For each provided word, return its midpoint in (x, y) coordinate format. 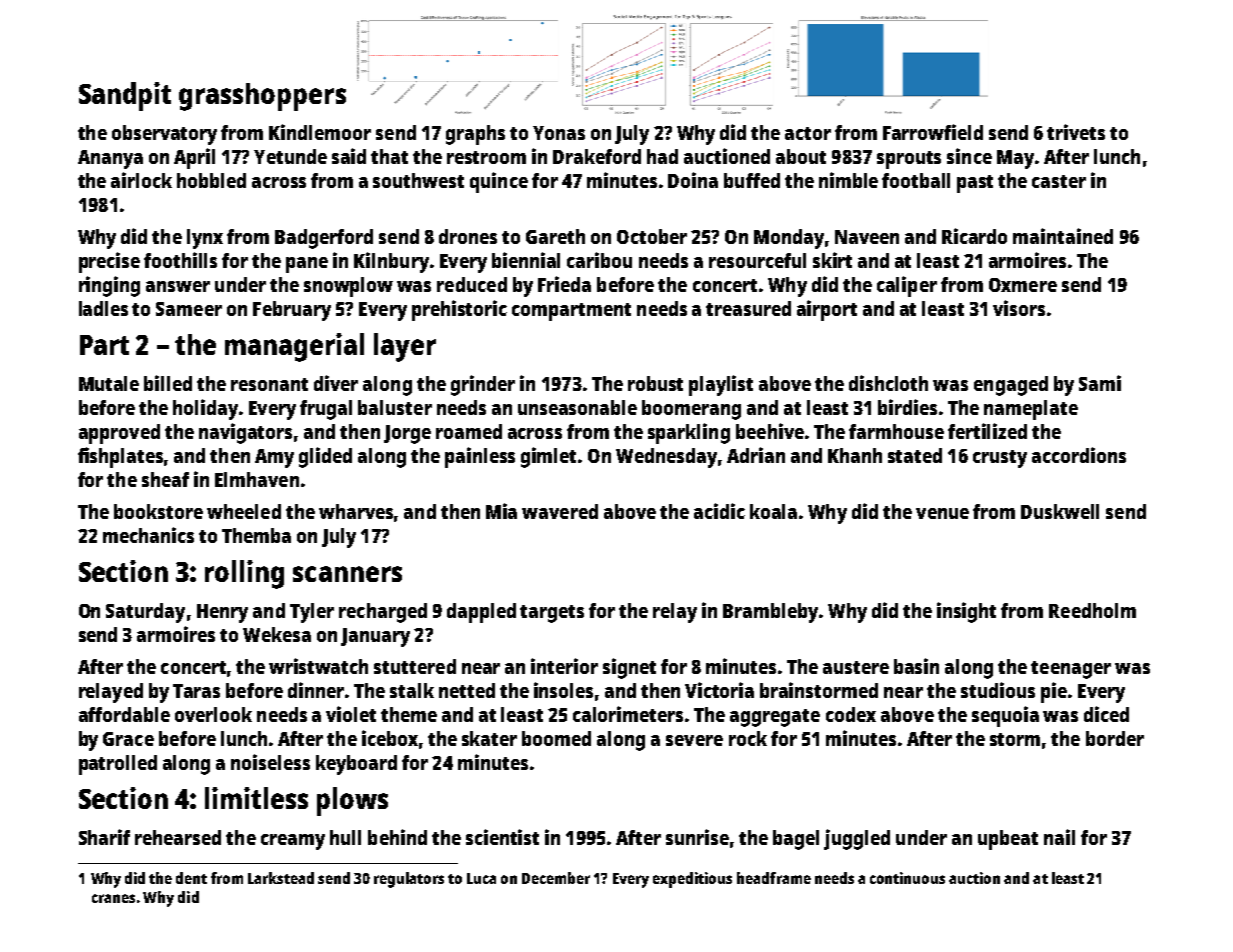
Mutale (109, 383)
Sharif (104, 837)
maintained (1063, 236)
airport (827, 310)
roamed (469, 431)
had (662, 156)
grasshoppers (262, 97)
